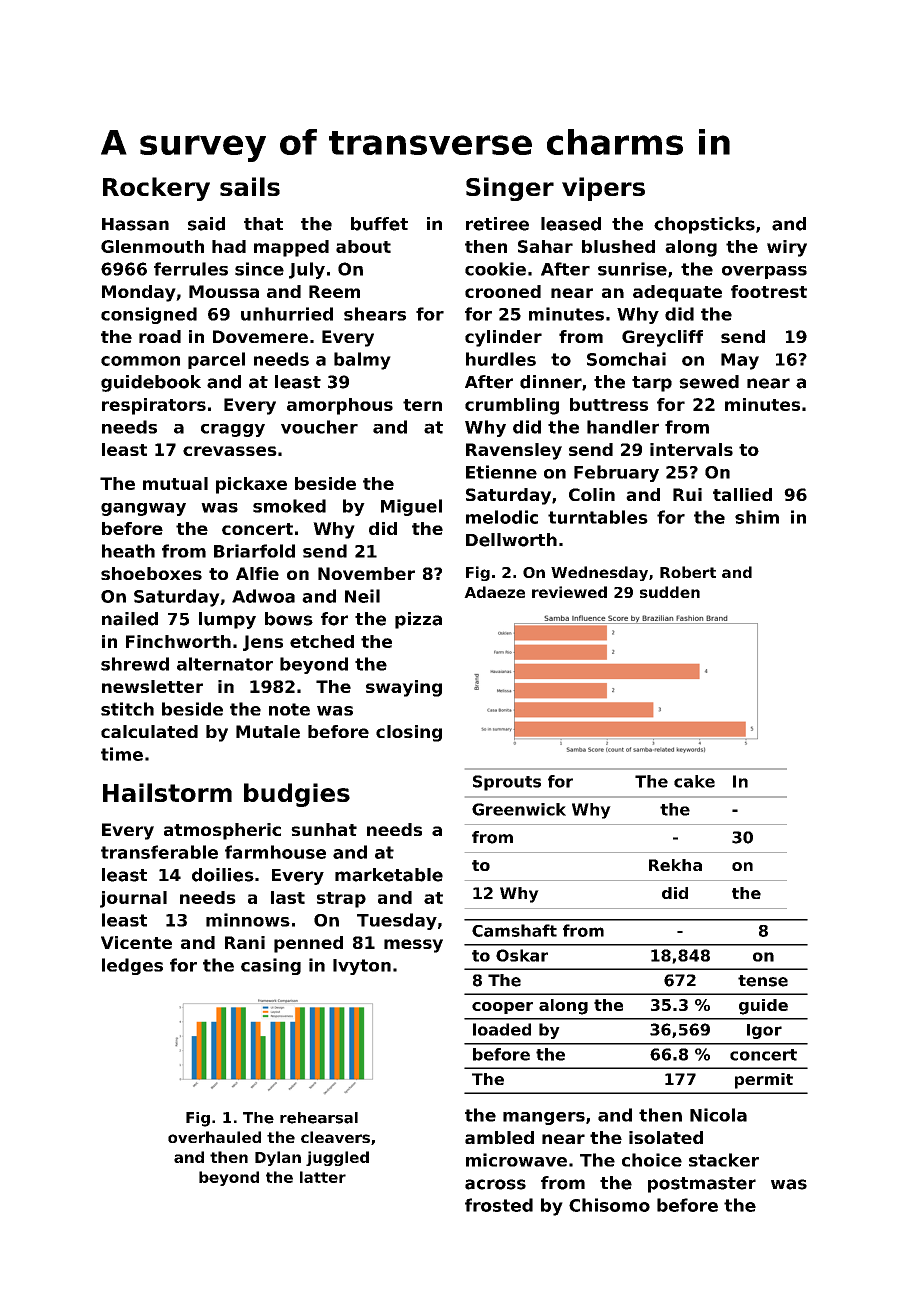 The height and width of the screenshot is (1316, 908). I want to click on latter, so click(323, 1177).
